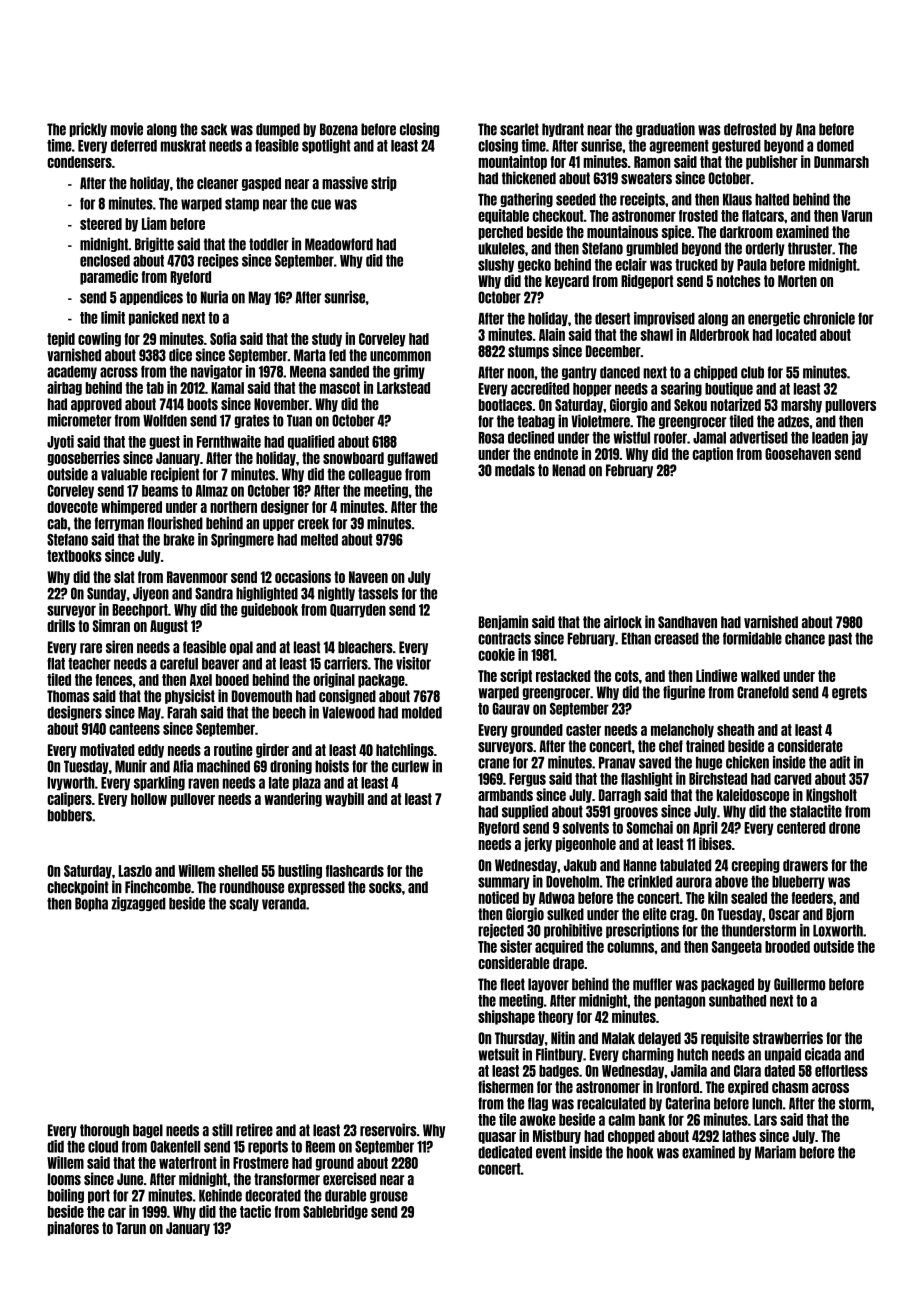  Describe the element at coordinates (665, 129) in the image. I see `graduation` at that location.
